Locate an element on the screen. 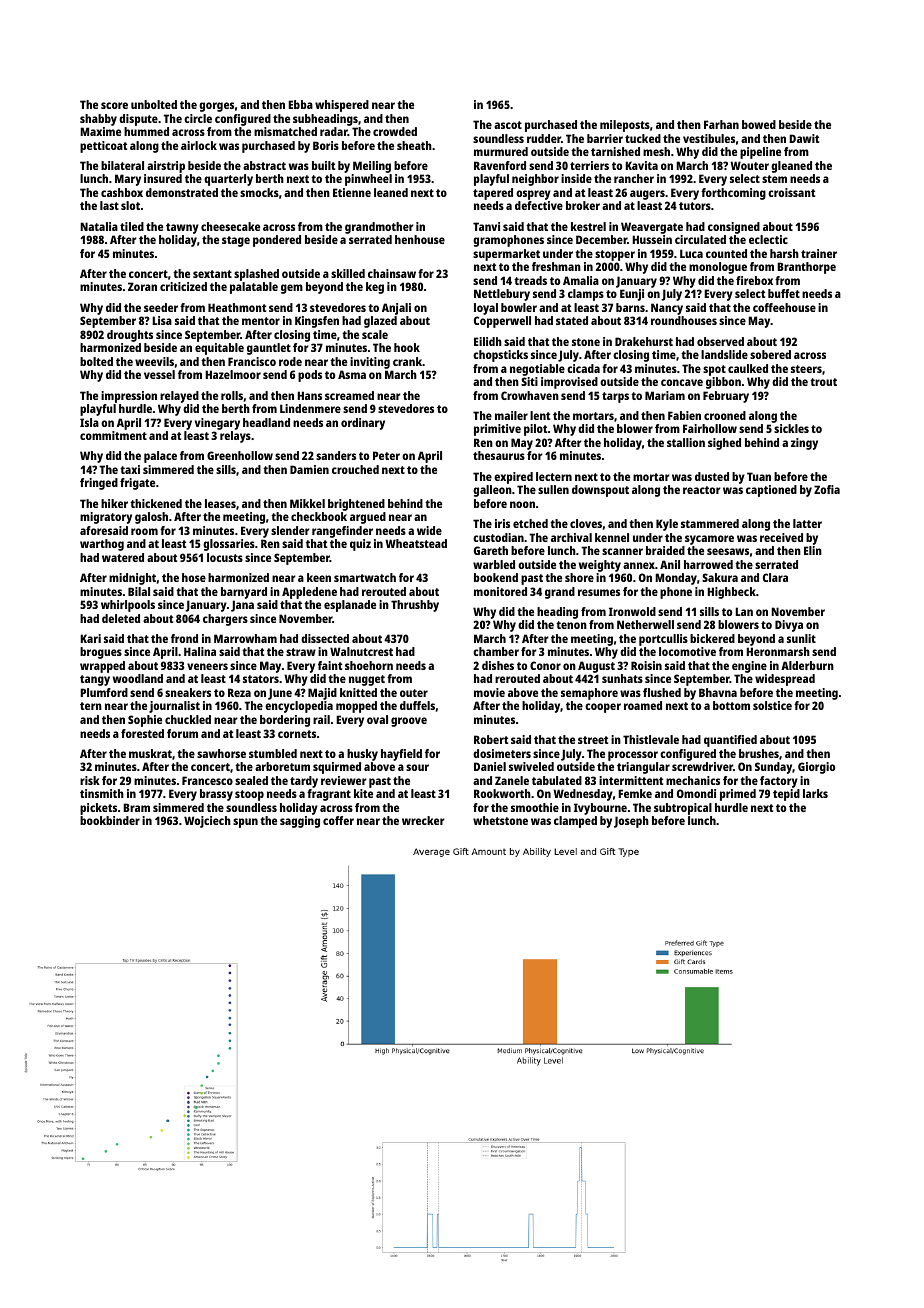 The image size is (924, 1308). cicada is located at coordinates (583, 368).
